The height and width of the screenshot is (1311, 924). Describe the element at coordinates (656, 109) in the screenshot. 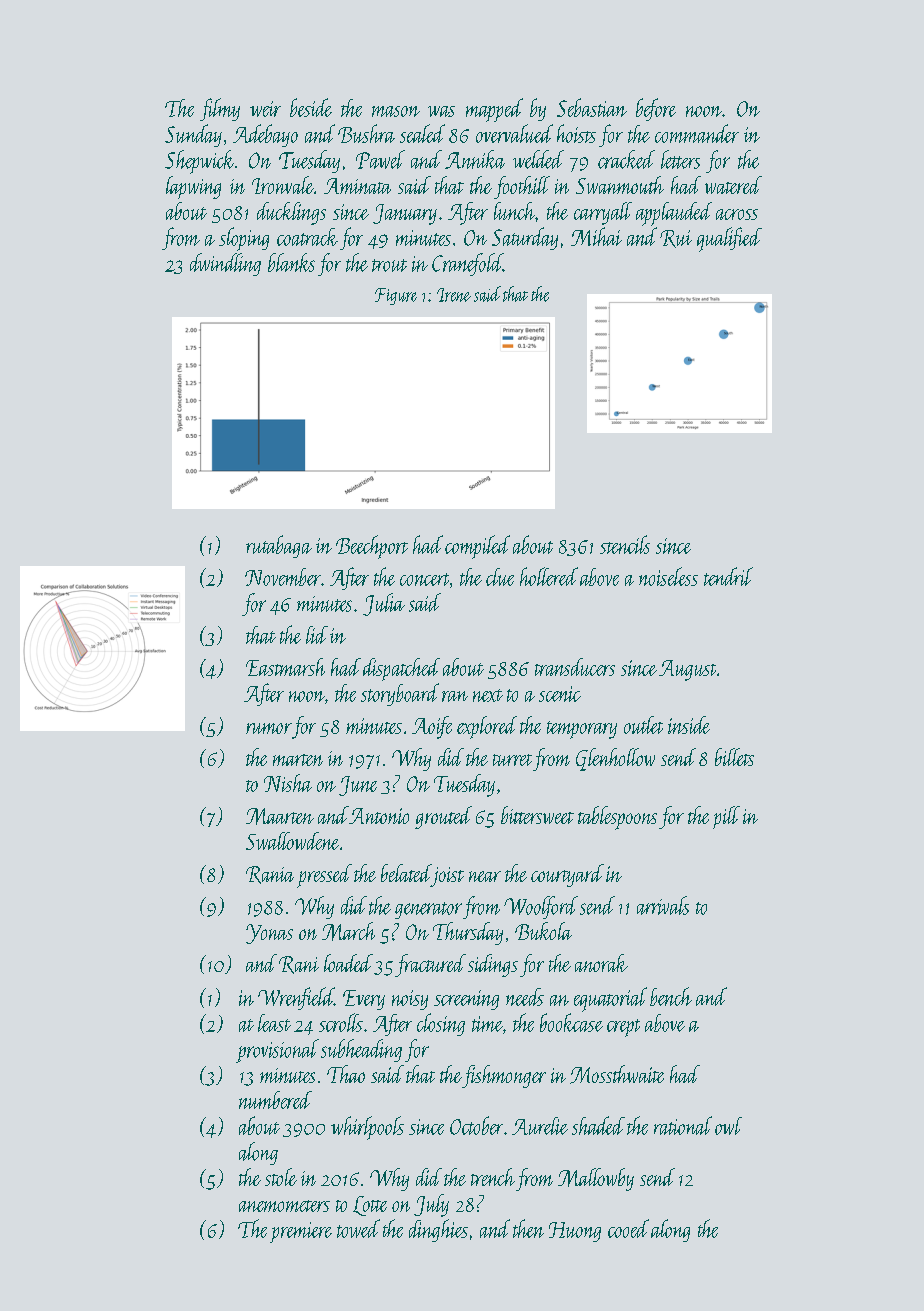

I see `before` at that location.
